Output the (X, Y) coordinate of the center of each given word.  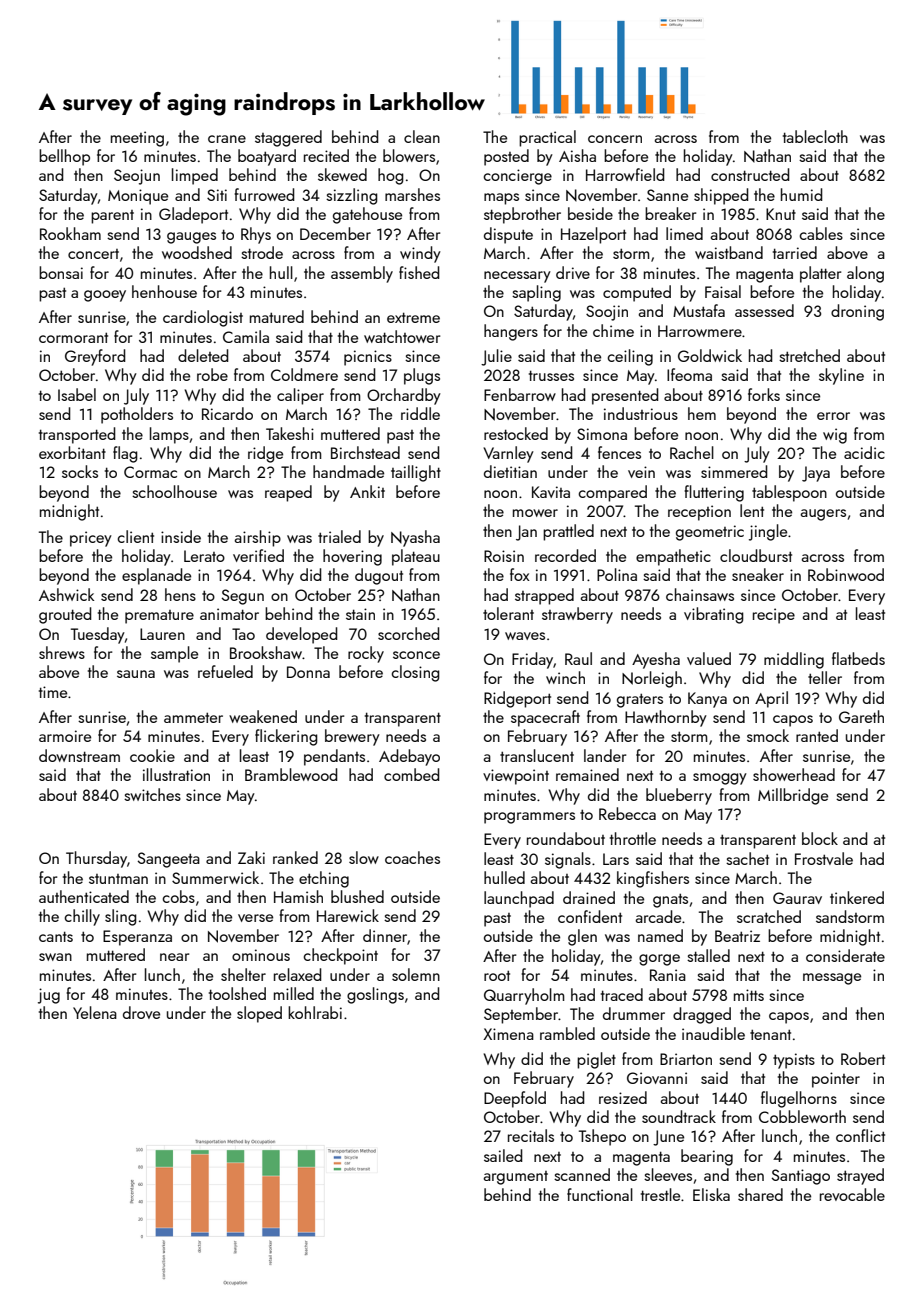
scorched (409, 633)
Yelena (95, 1012)
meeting (137, 139)
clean (422, 136)
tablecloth (815, 136)
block (820, 838)
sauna (136, 674)
